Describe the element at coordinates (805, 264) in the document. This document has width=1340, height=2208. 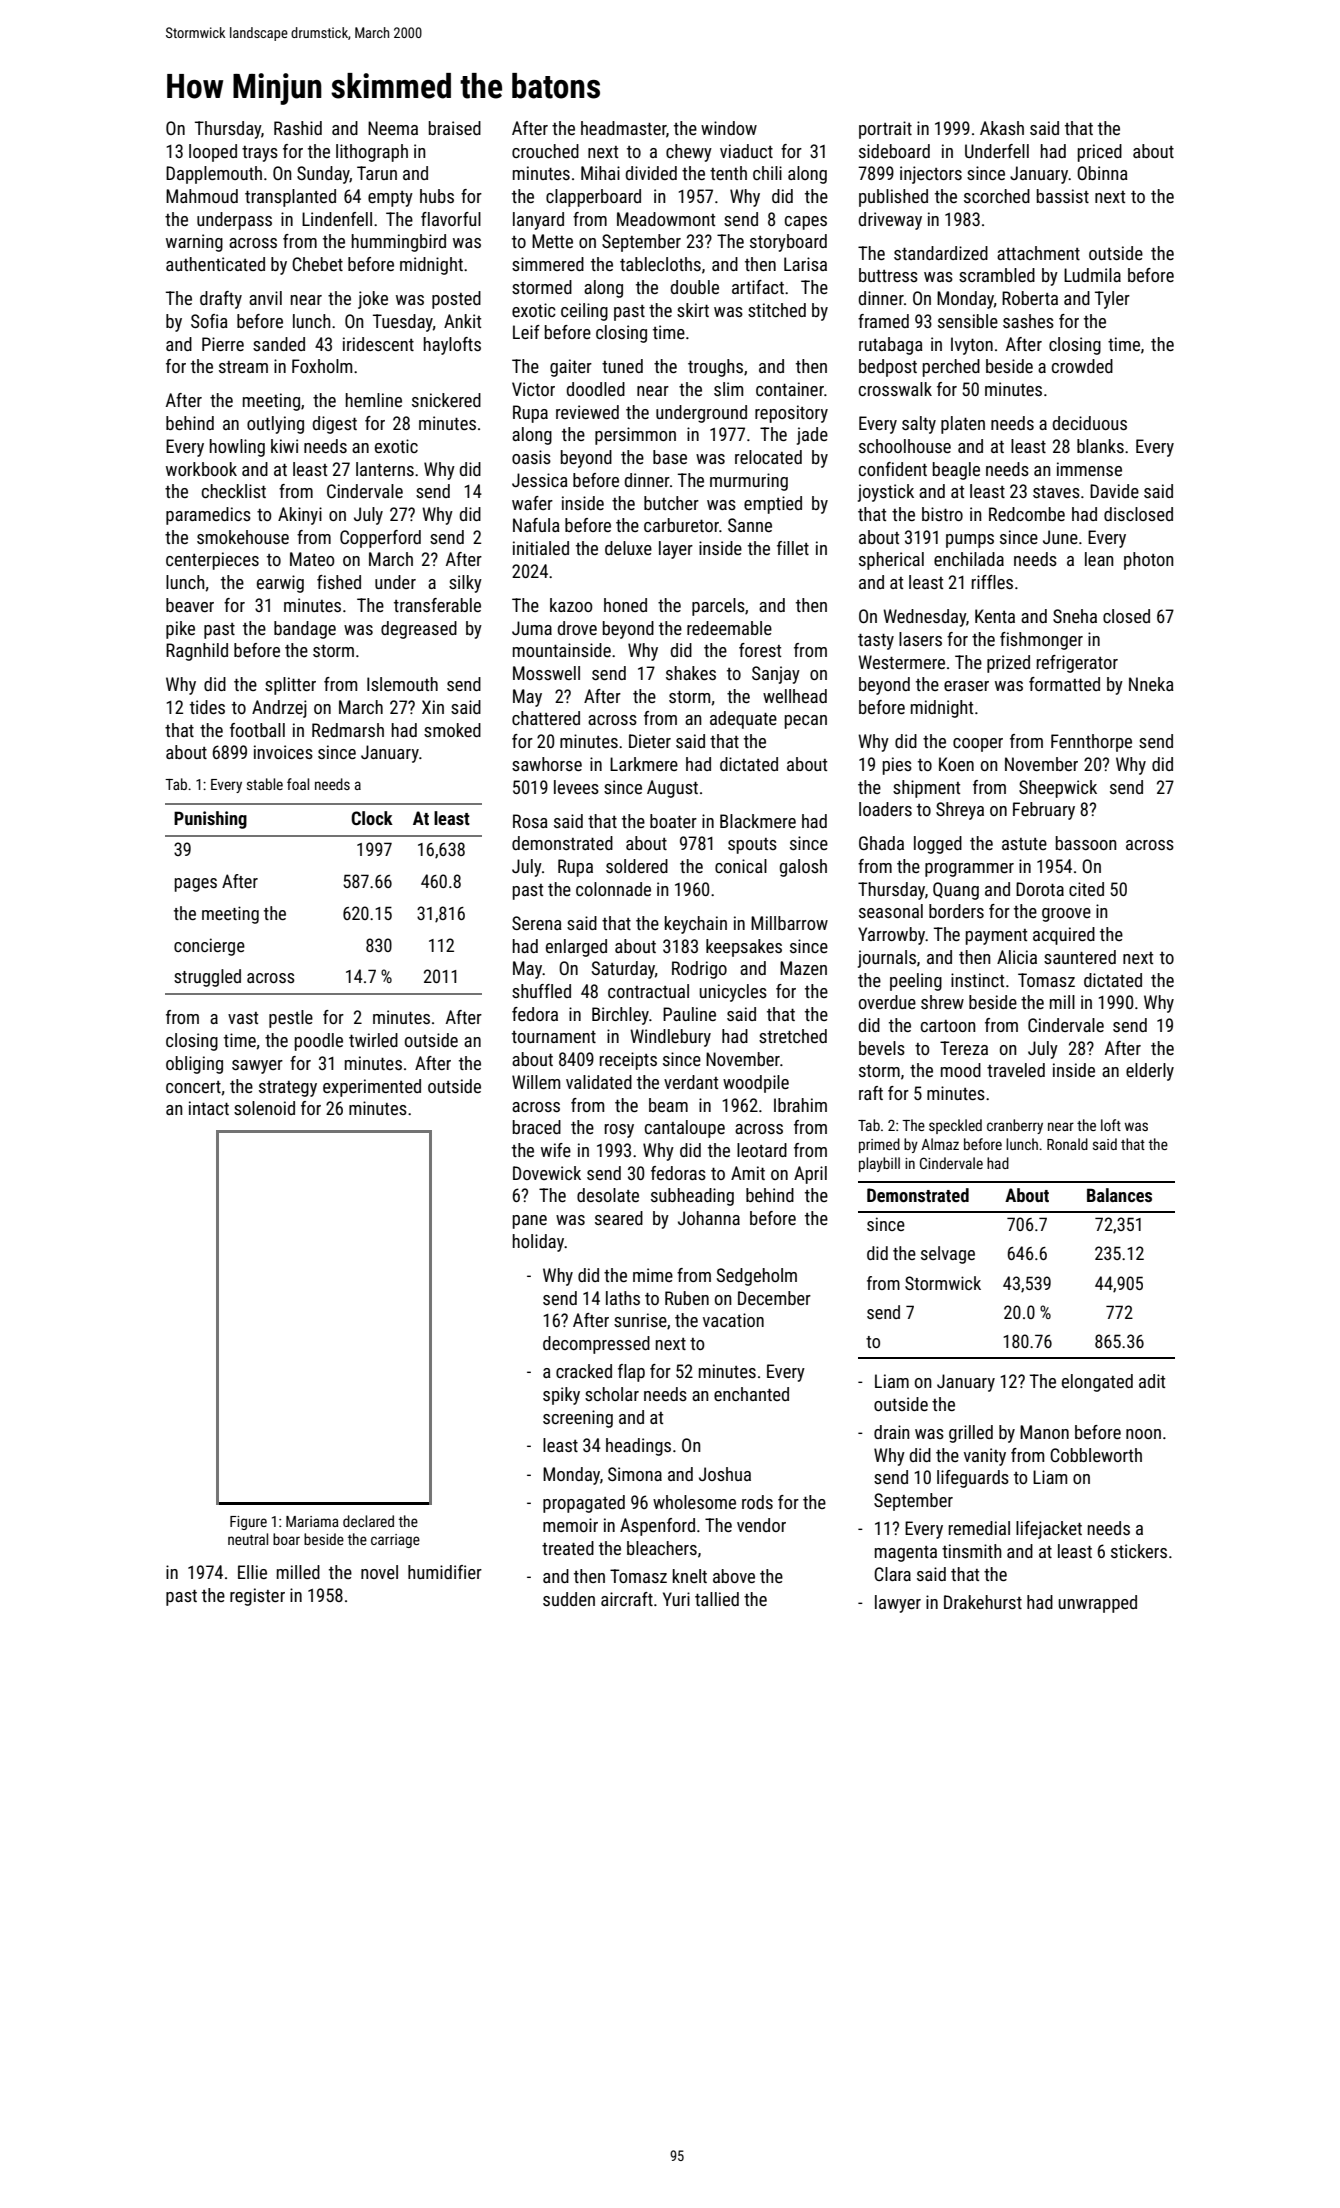
I see `Larisa` at that location.
